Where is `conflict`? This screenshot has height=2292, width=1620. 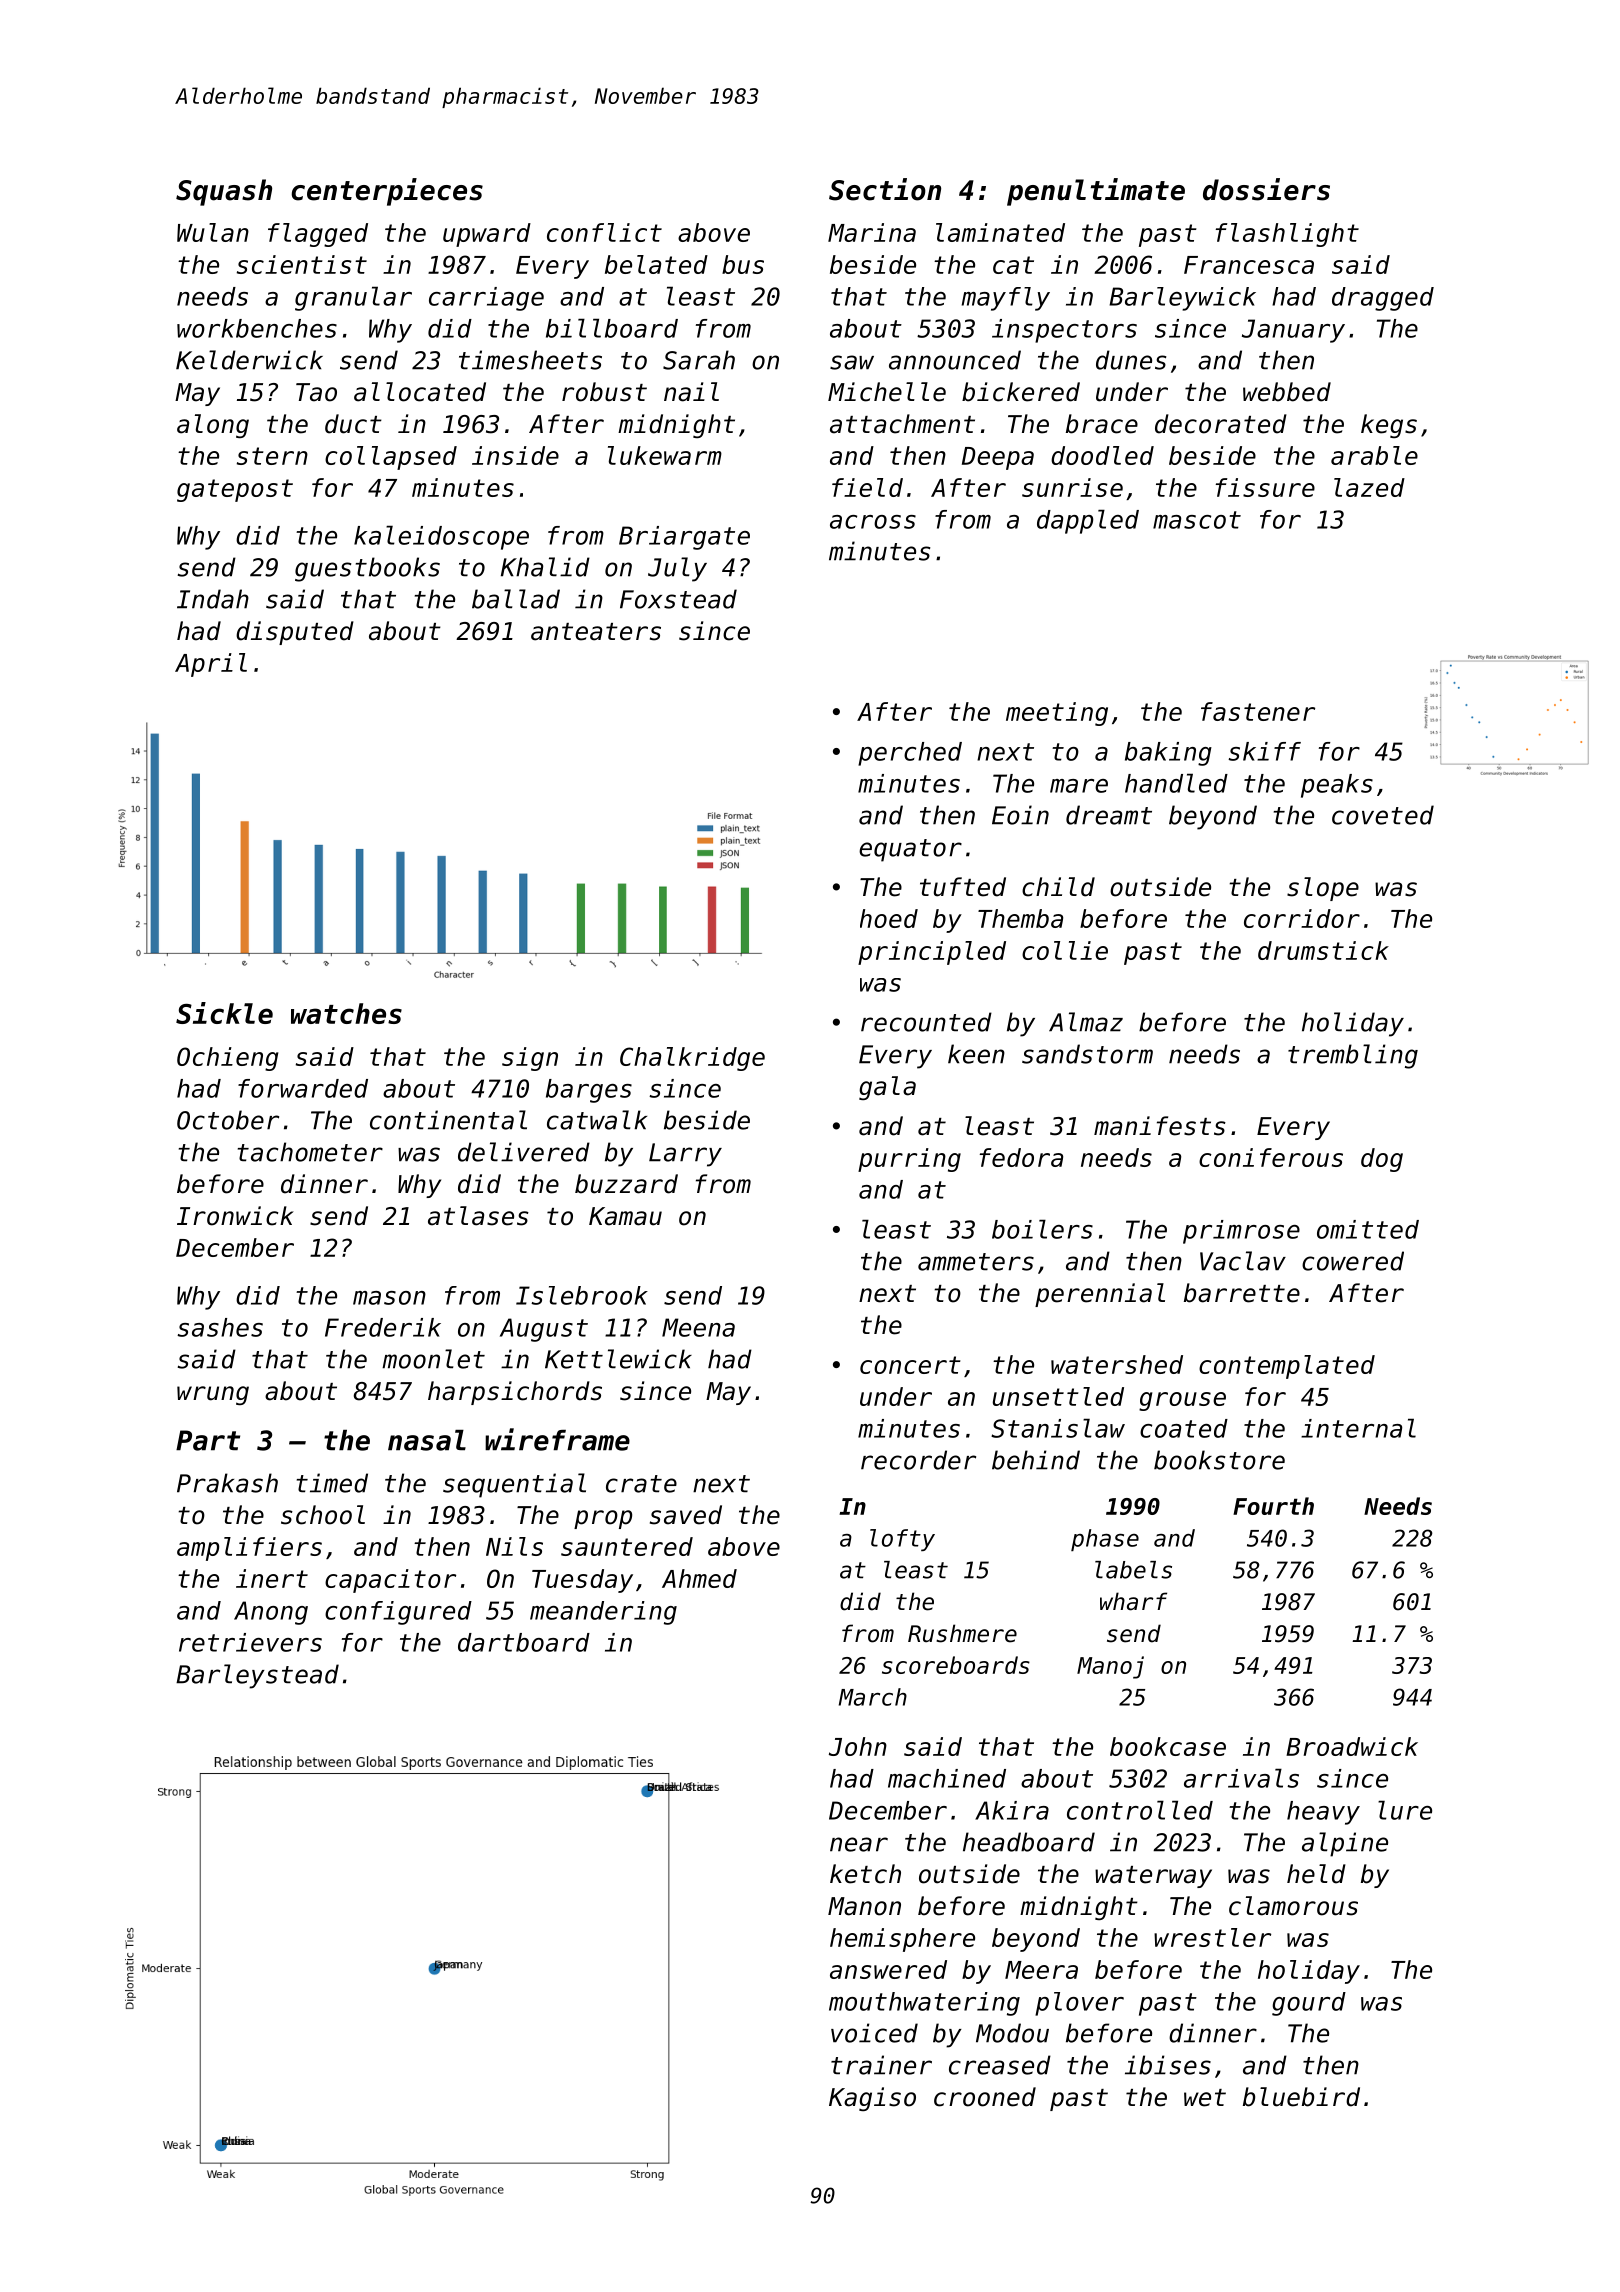 conflict is located at coordinates (604, 232).
